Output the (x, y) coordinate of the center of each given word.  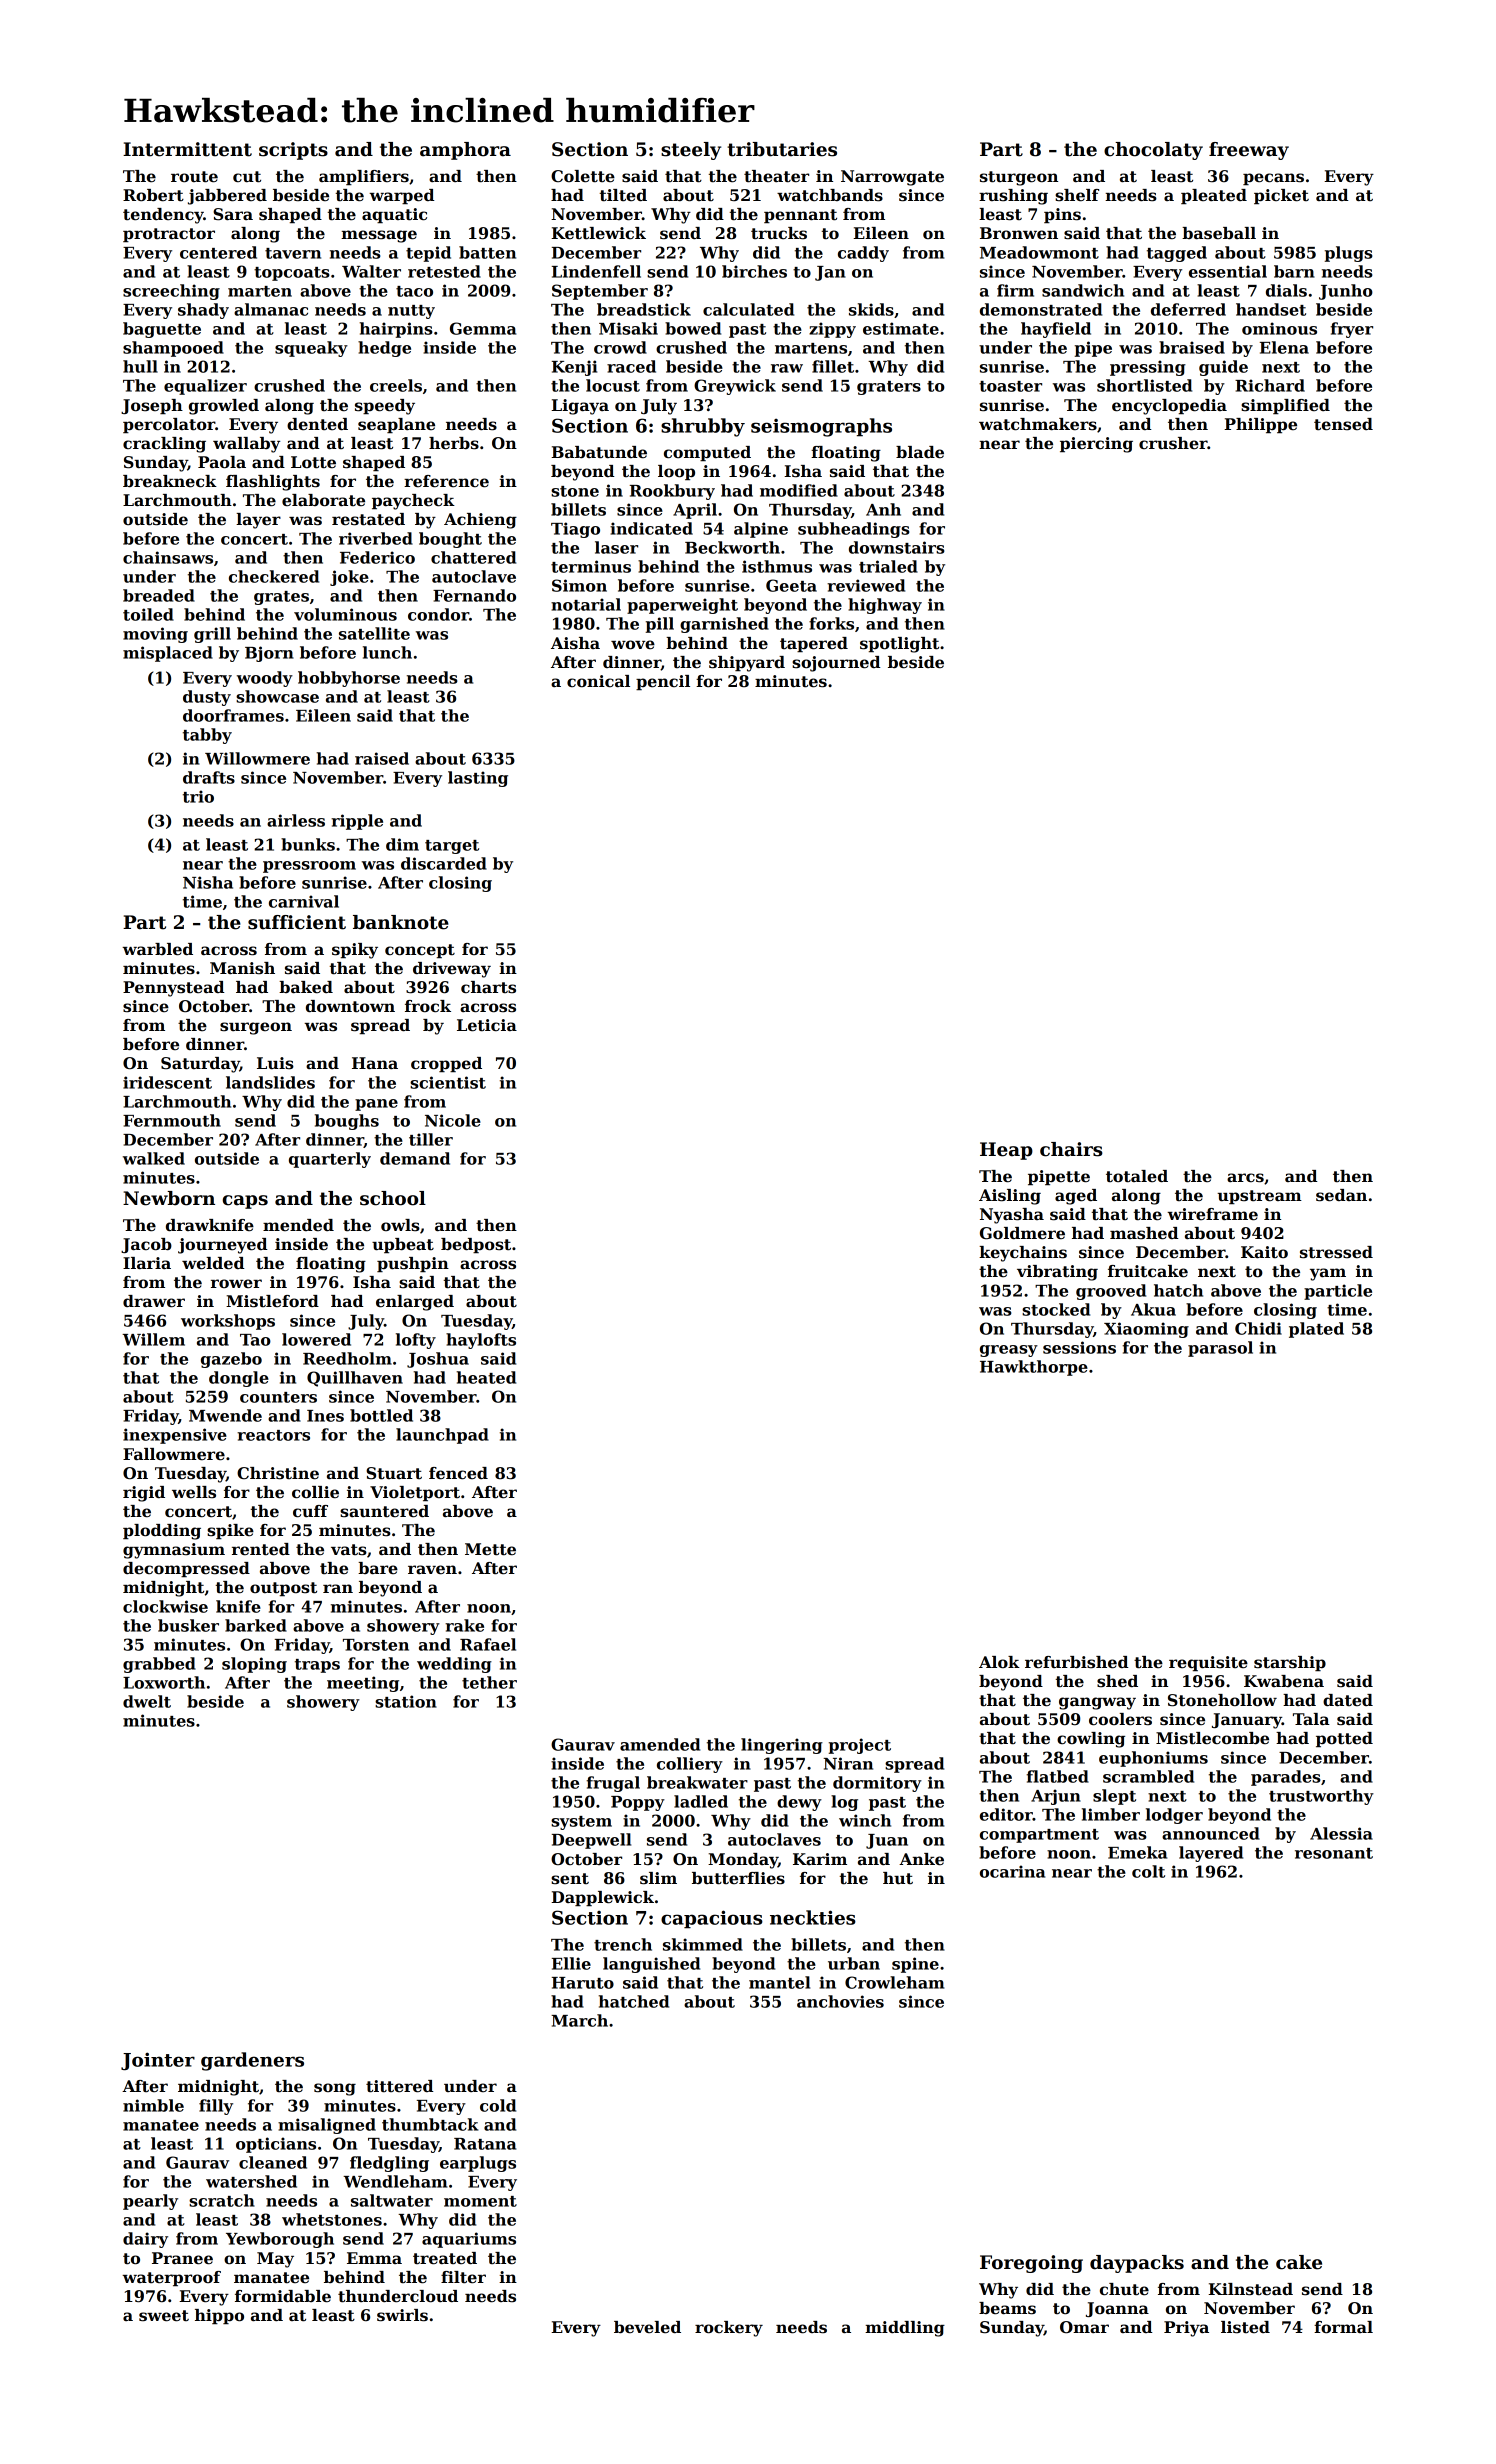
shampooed (173, 349)
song (335, 2089)
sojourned (836, 664)
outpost (283, 1589)
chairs (1071, 1149)
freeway (1249, 151)
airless (296, 820)
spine (915, 1965)
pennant (800, 216)
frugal (613, 1784)
